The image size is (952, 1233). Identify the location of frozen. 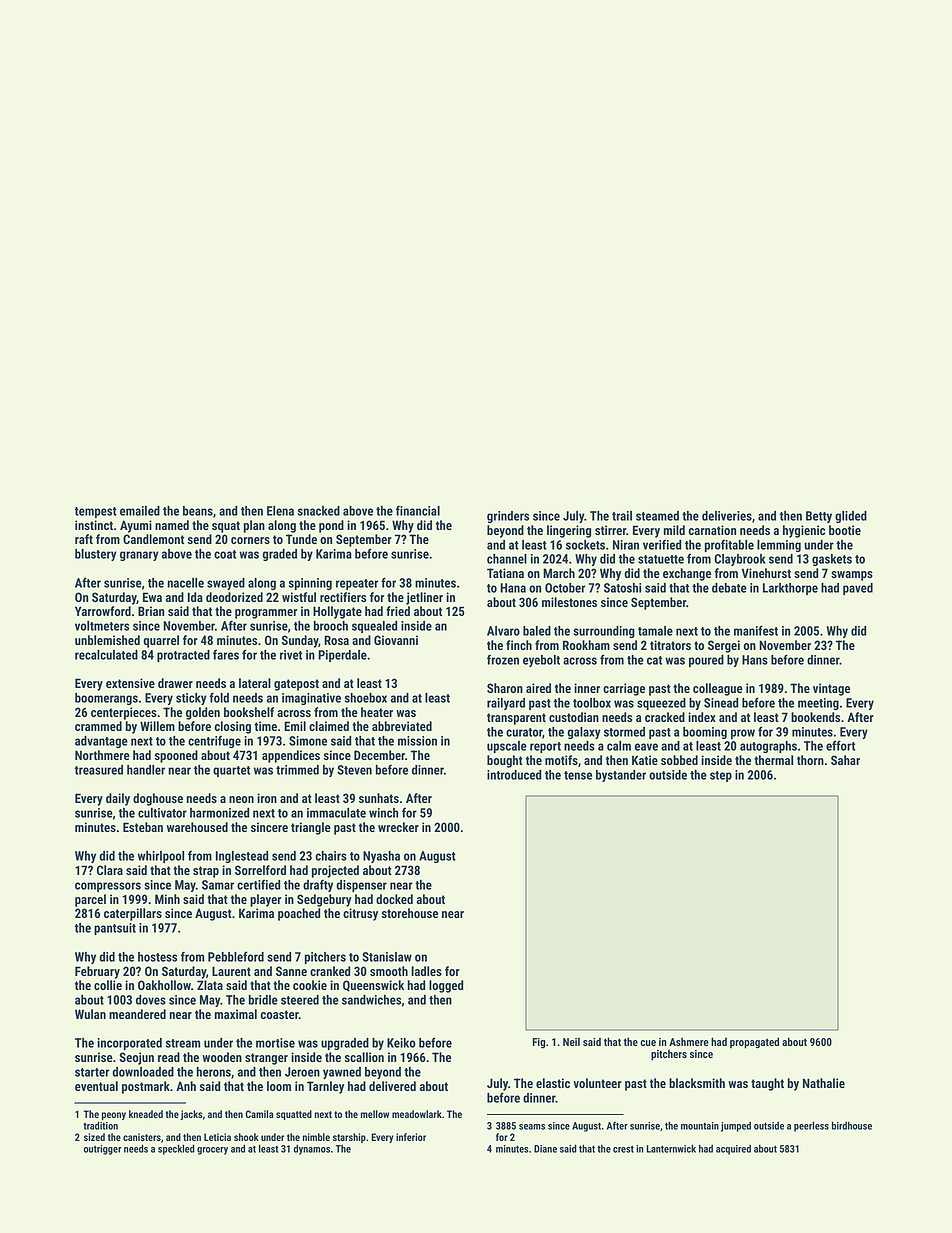
(503, 660).
